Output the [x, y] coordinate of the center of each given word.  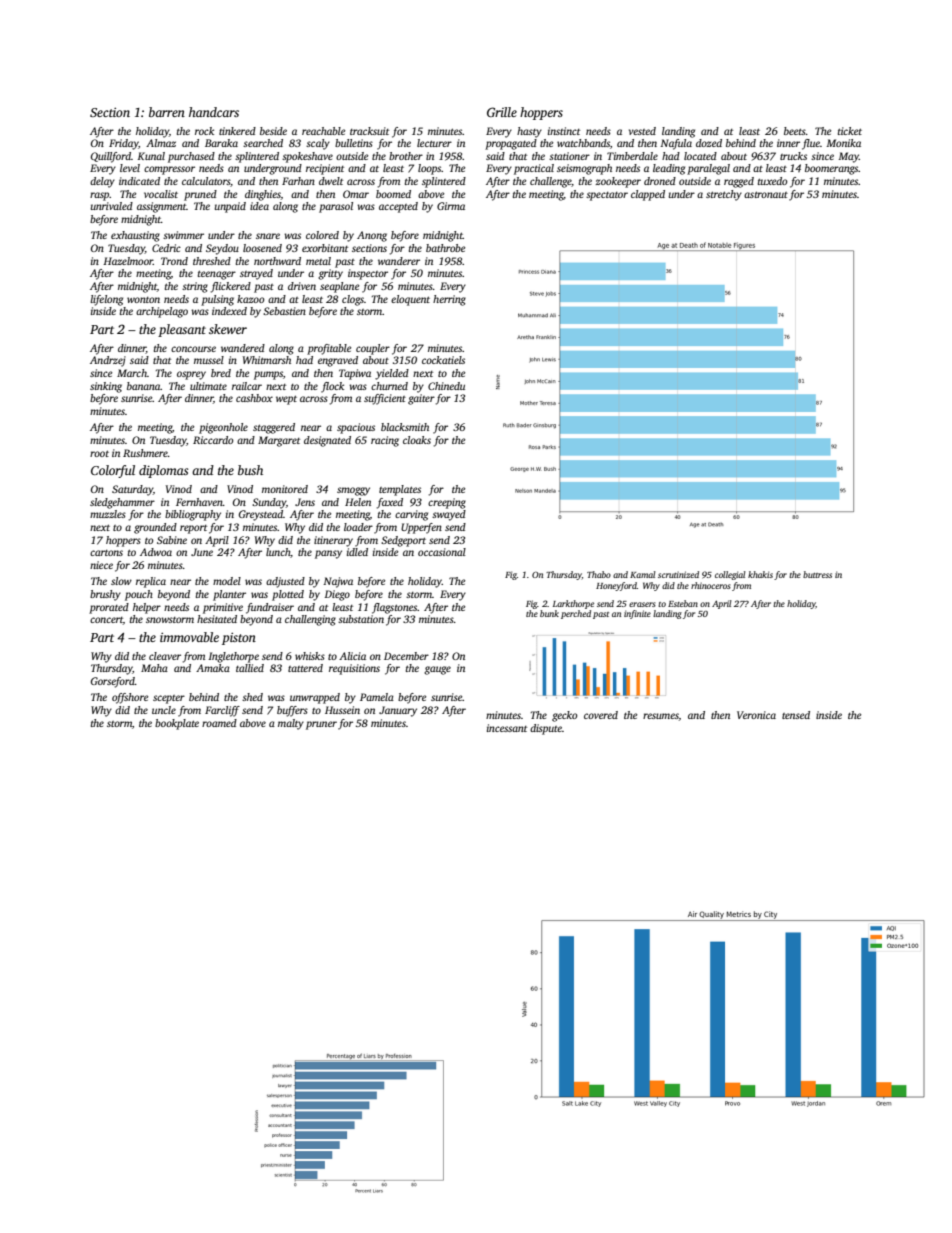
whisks [310, 656]
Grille [502, 112]
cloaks [417, 440]
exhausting [135, 236]
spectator [607, 196]
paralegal [708, 169]
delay [102, 182]
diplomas [163, 471]
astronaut [766, 194]
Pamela [377, 697]
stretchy [724, 195]
